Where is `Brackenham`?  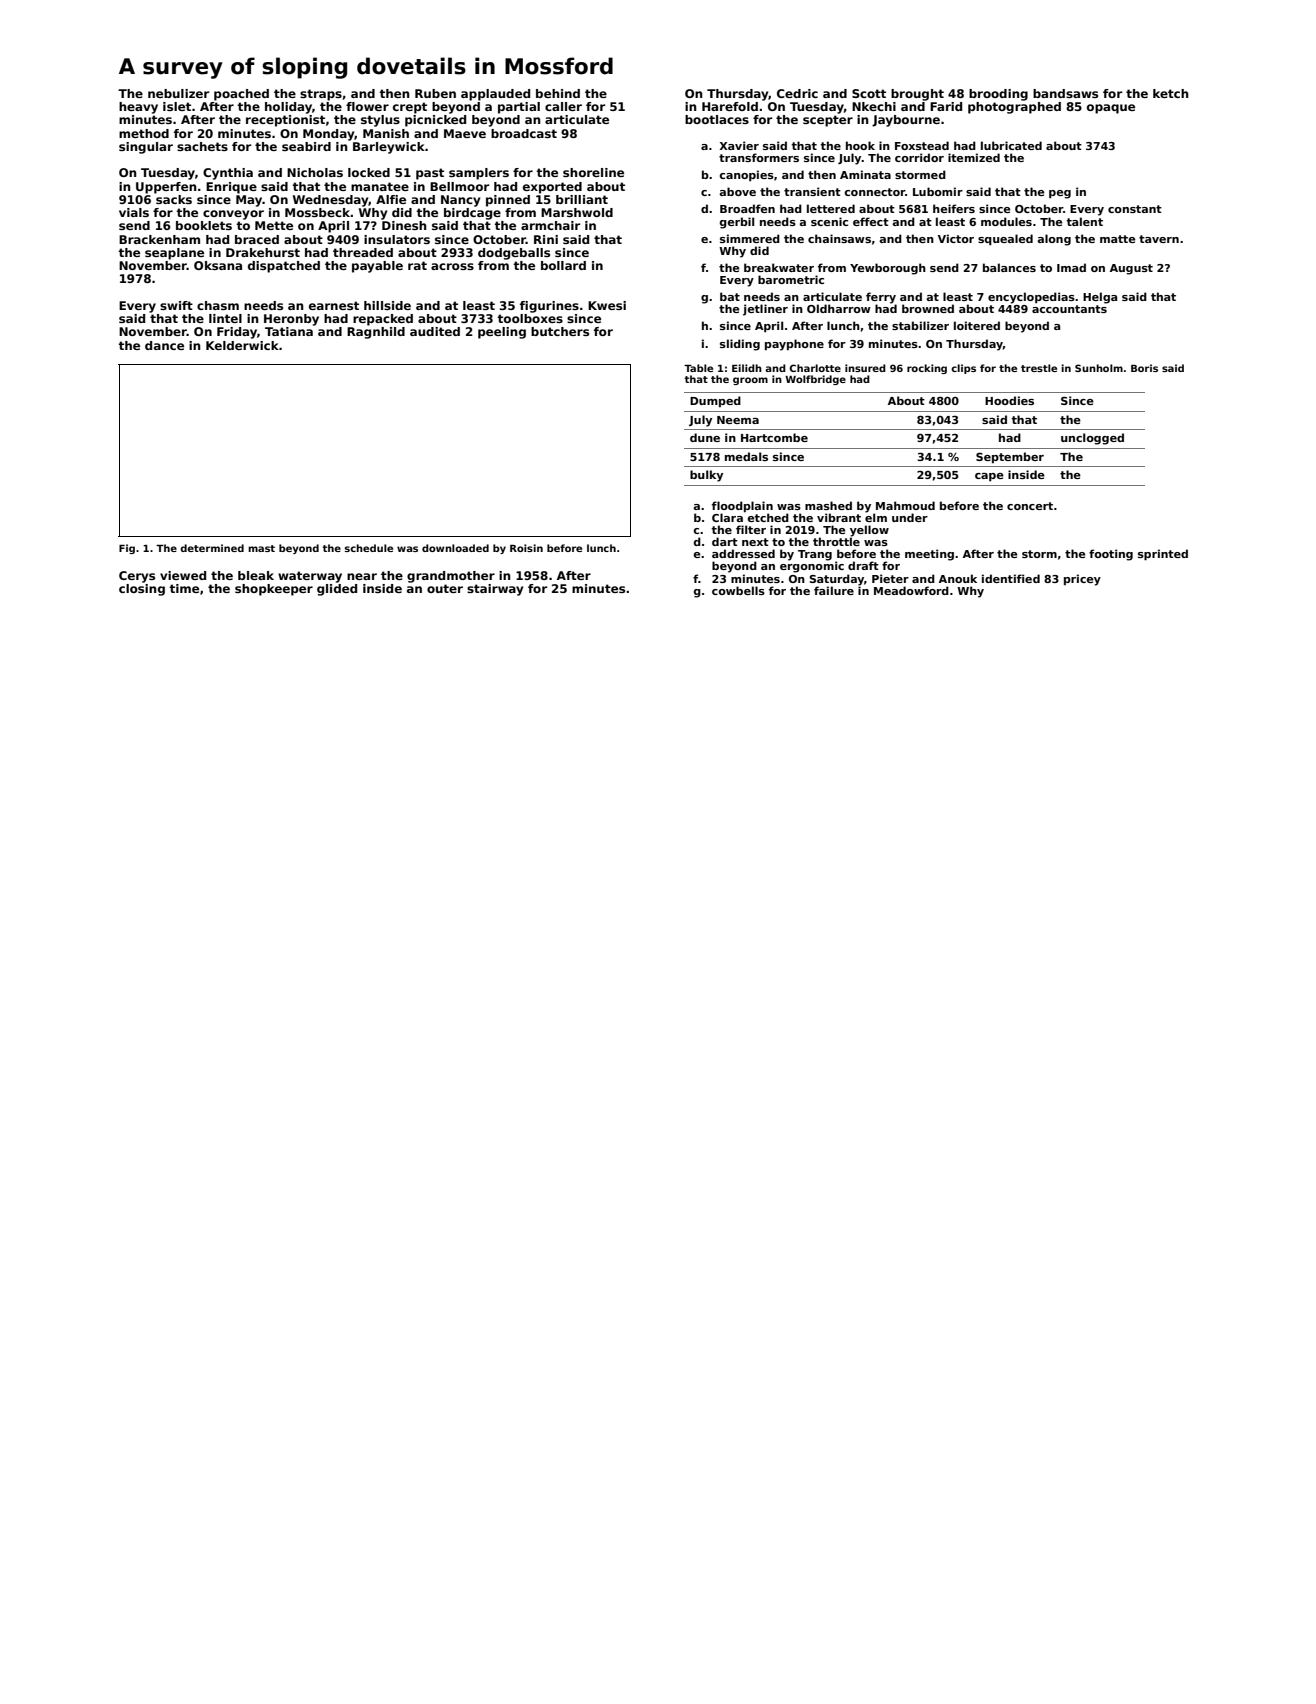 Brackenham is located at coordinates (159, 239).
